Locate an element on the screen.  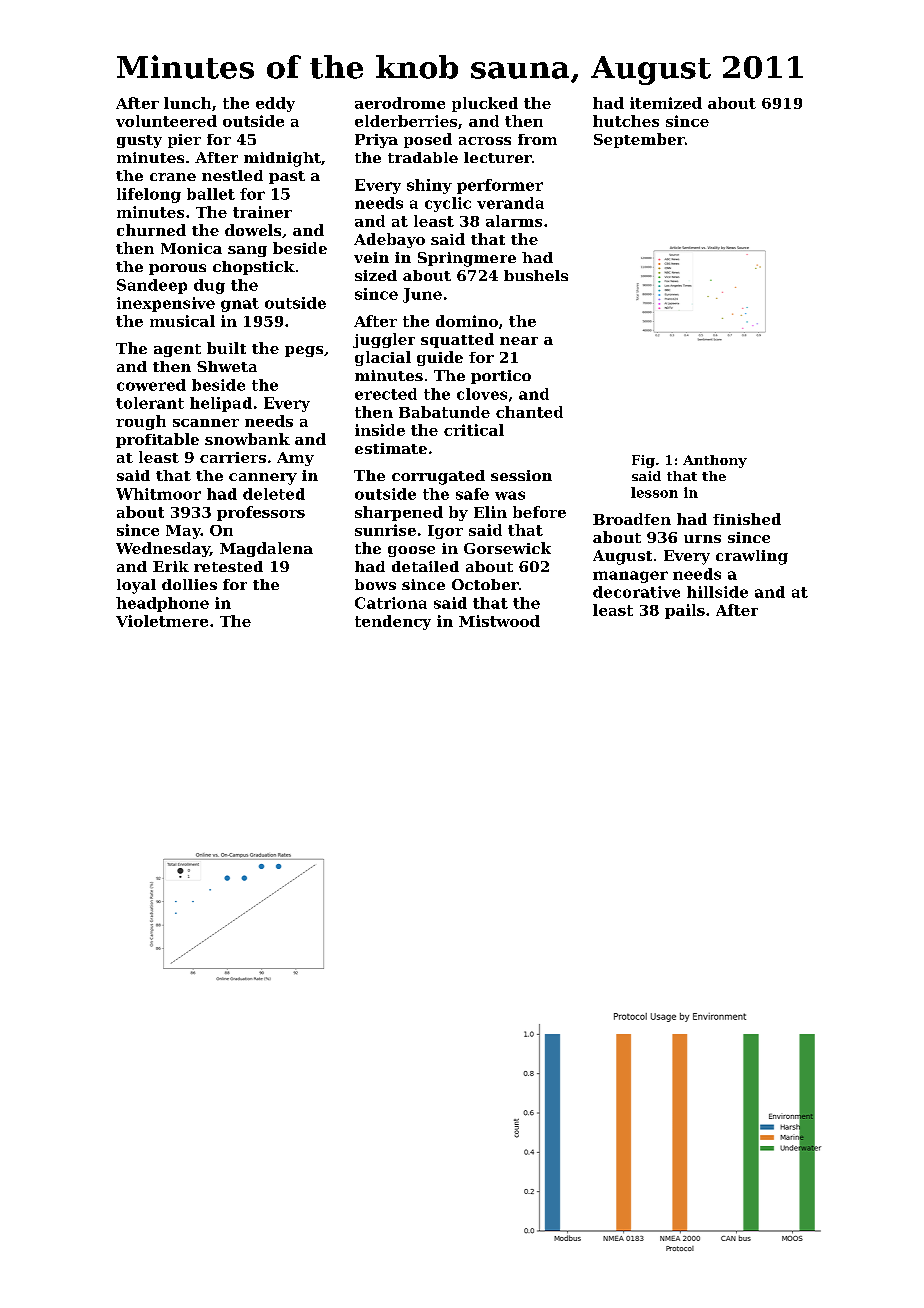
Gorsewick is located at coordinates (507, 548).
